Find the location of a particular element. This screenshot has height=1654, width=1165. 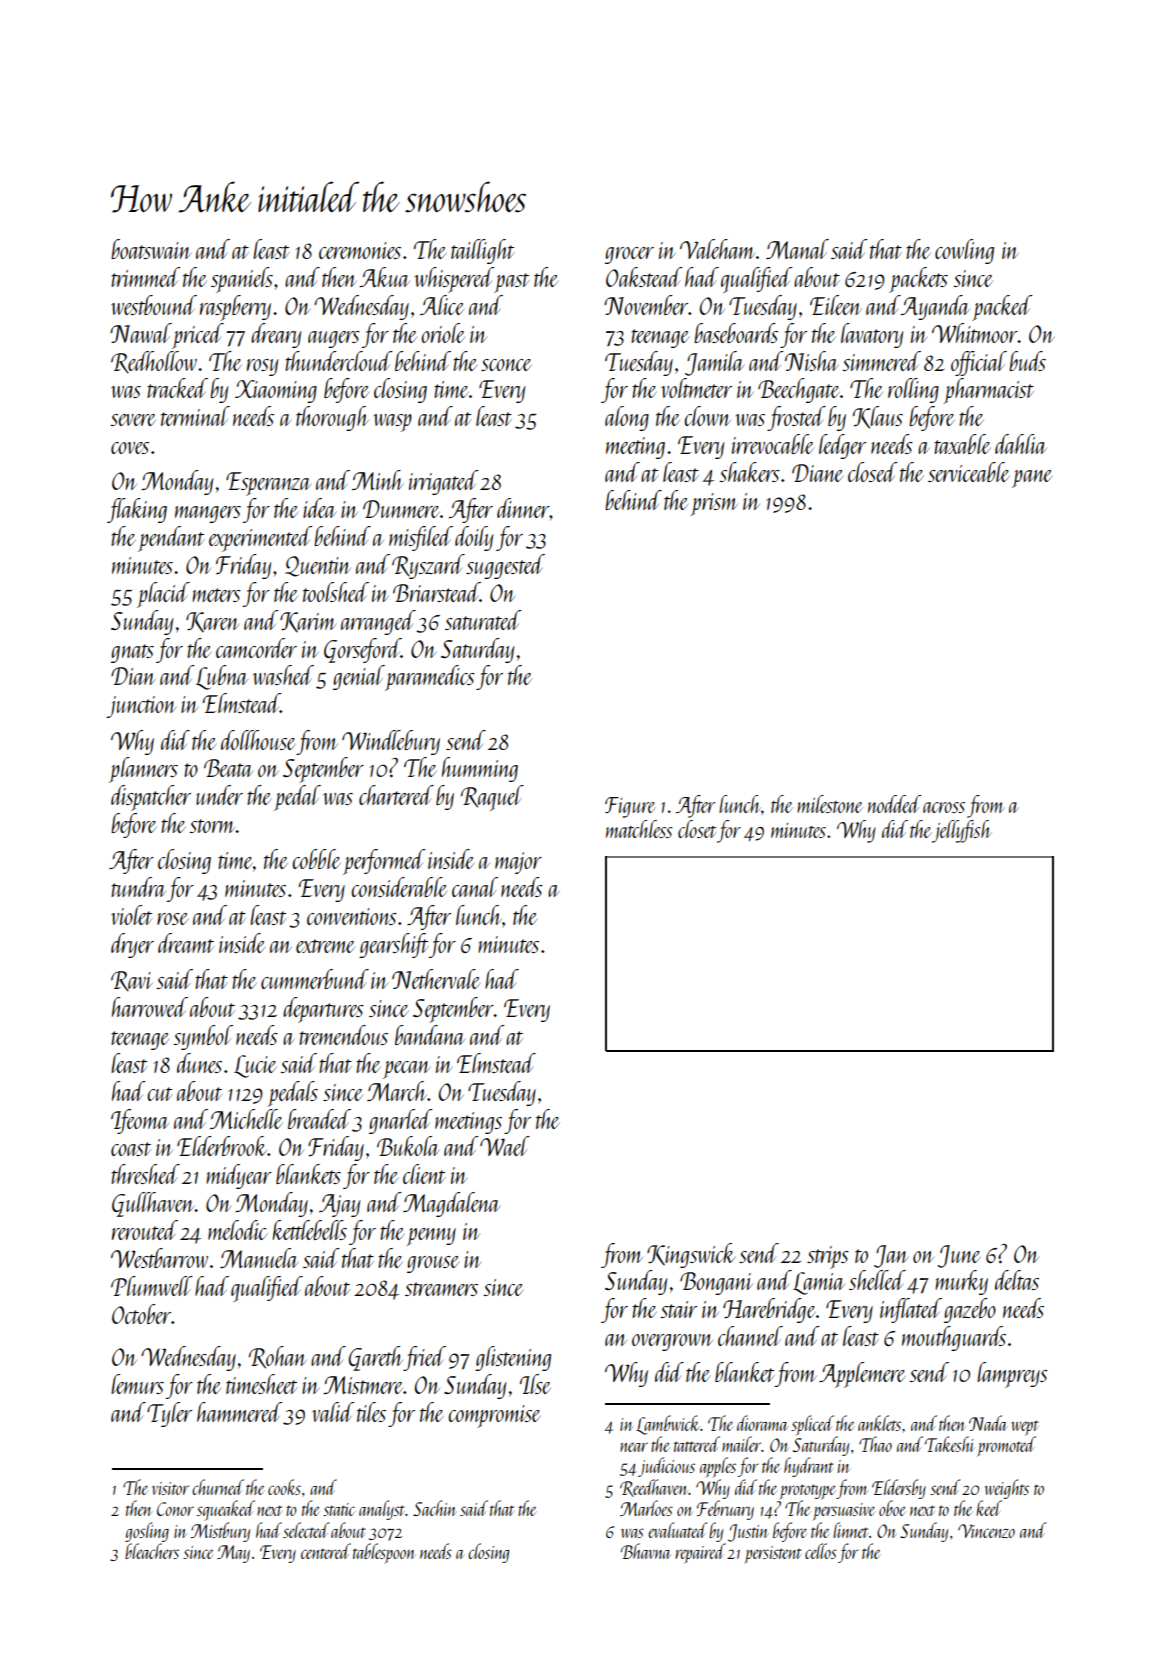

across is located at coordinates (944, 807).
